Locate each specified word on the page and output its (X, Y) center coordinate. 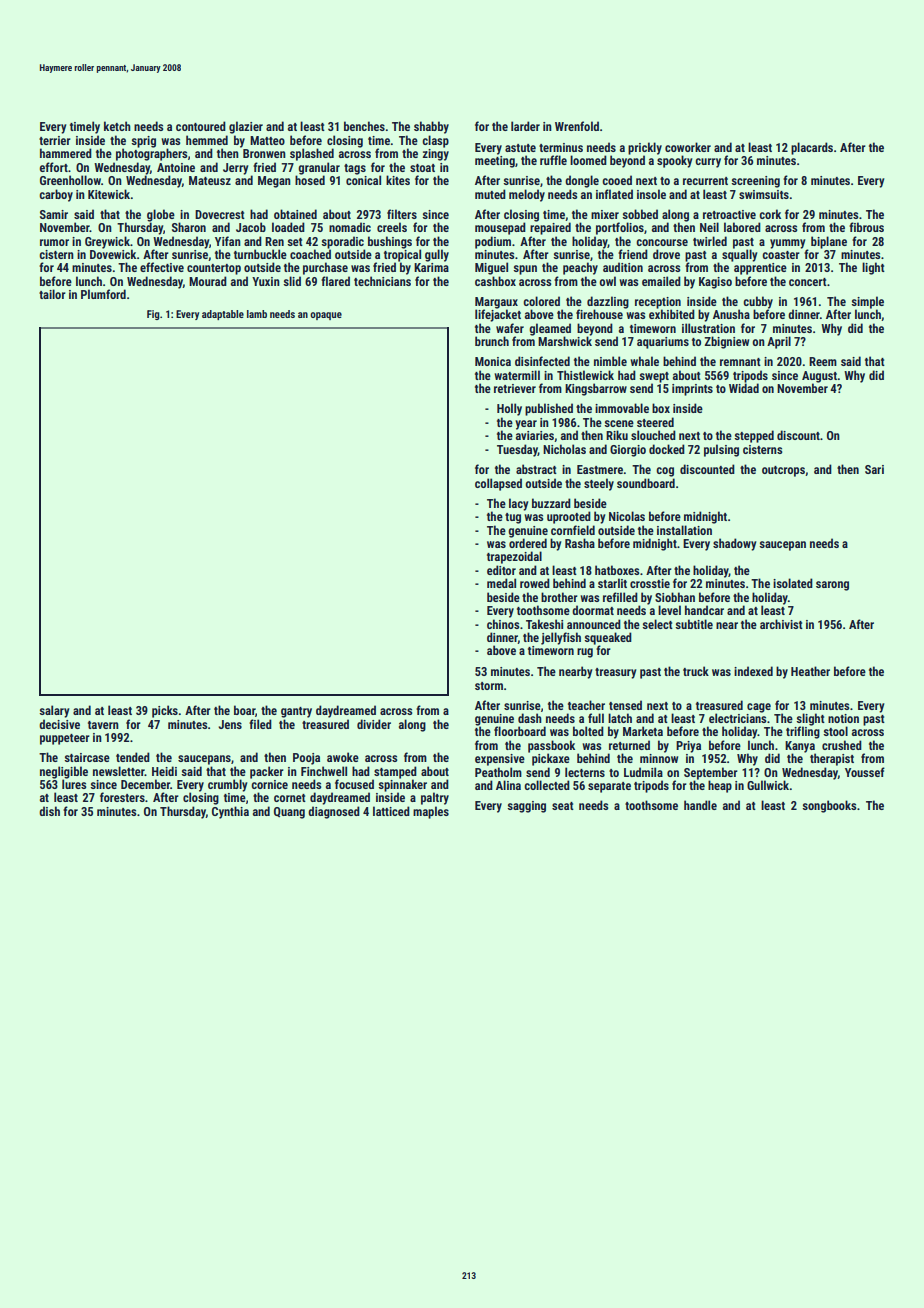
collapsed (498, 484)
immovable (622, 408)
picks (165, 711)
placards (812, 148)
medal (501, 583)
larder (525, 126)
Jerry (236, 169)
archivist (781, 624)
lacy (519, 504)
